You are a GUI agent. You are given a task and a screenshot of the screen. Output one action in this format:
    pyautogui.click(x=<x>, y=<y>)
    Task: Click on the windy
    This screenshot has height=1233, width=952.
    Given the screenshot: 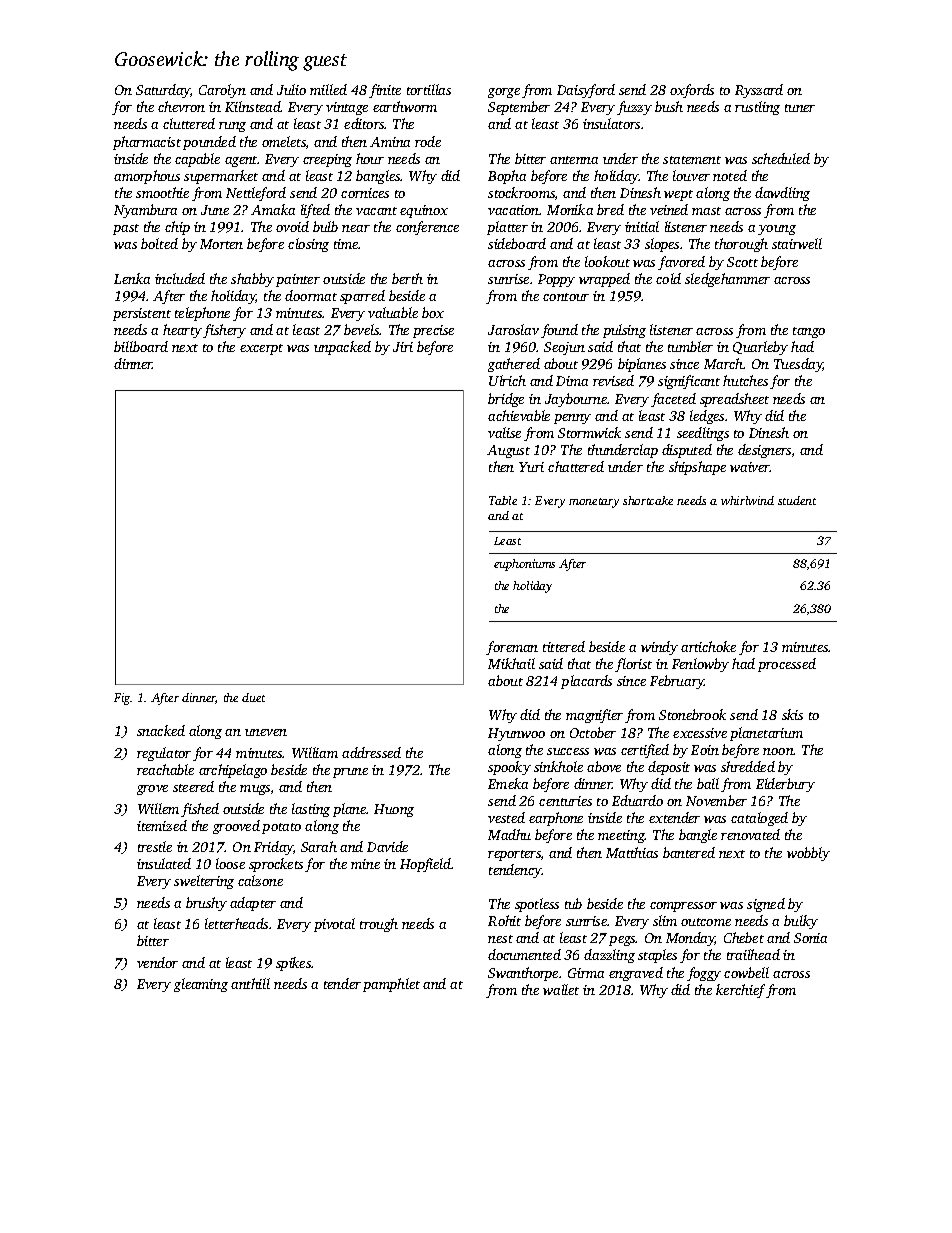 What is the action you would take?
    pyautogui.click(x=659, y=648)
